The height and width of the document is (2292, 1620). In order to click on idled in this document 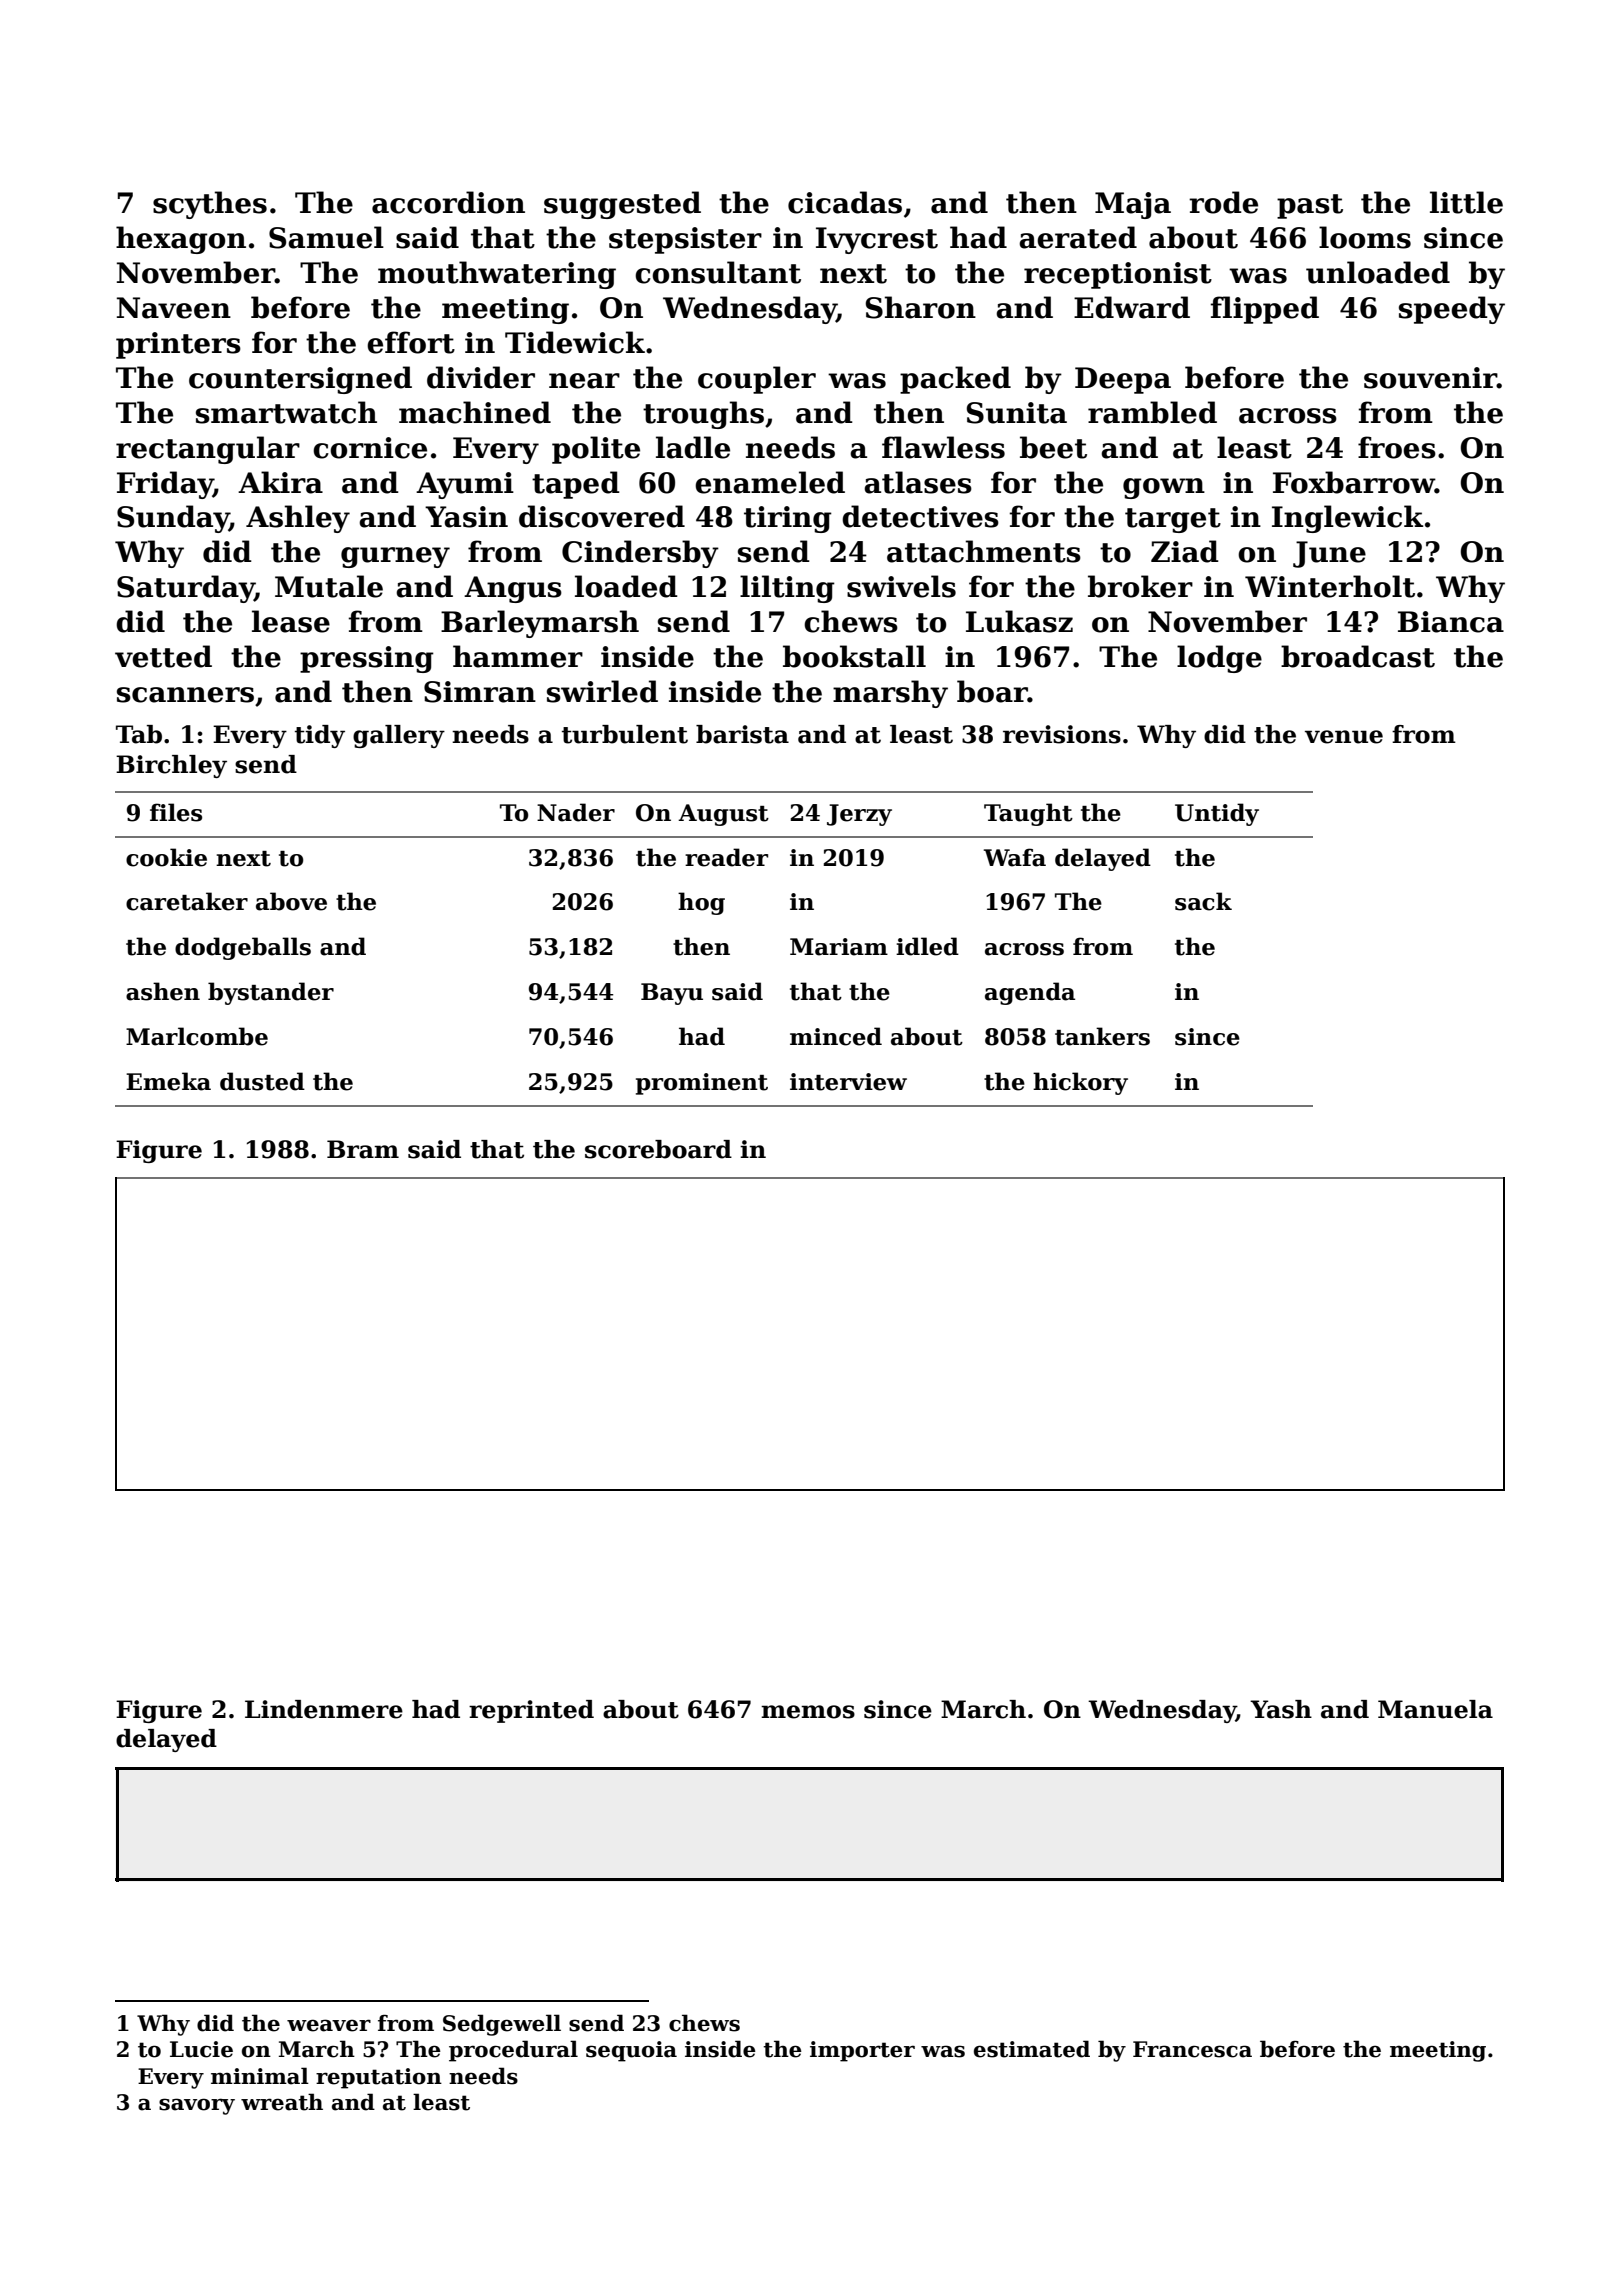, I will do `click(927, 946)`.
